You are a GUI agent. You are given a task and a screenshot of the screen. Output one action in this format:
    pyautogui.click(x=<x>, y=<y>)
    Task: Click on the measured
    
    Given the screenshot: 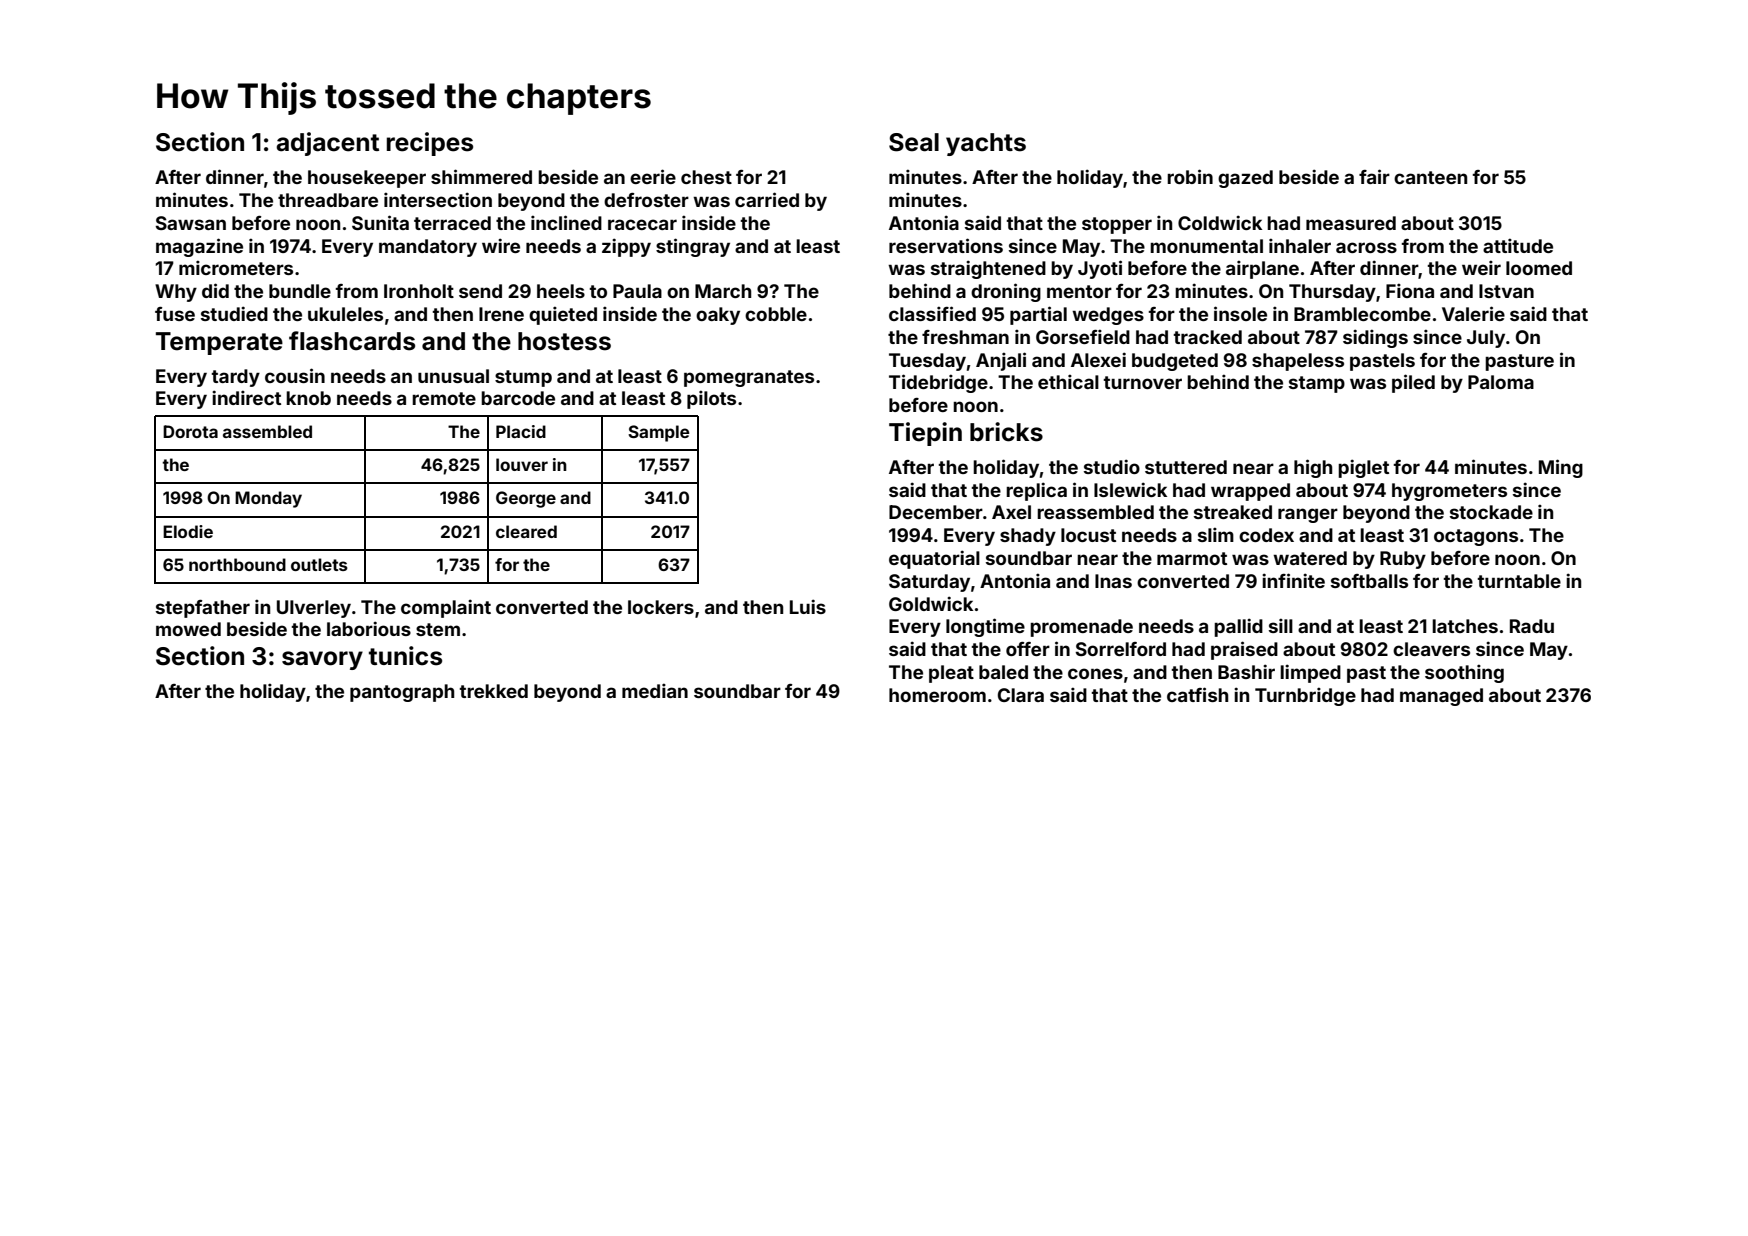 What is the action you would take?
    pyautogui.click(x=1351, y=223)
